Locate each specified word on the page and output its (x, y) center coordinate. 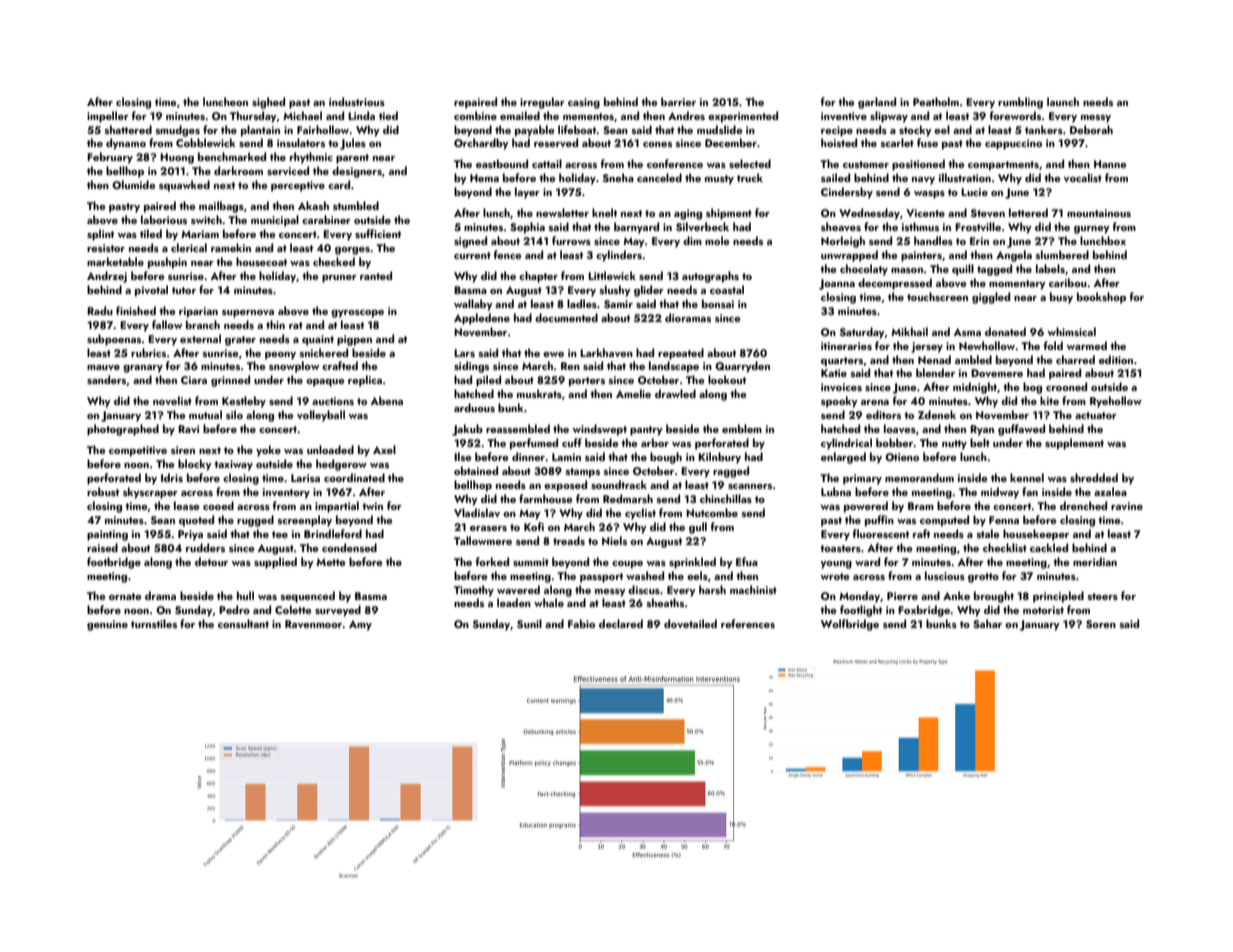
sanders (106, 379)
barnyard (636, 228)
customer (866, 164)
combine (475, 115)
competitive (138, 451)
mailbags (221, 207)
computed (944, 521)
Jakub (467, 430)
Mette (330, 562)
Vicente (925, 213)
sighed (268, 103)
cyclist (640, 514)
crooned (1066, 386)
